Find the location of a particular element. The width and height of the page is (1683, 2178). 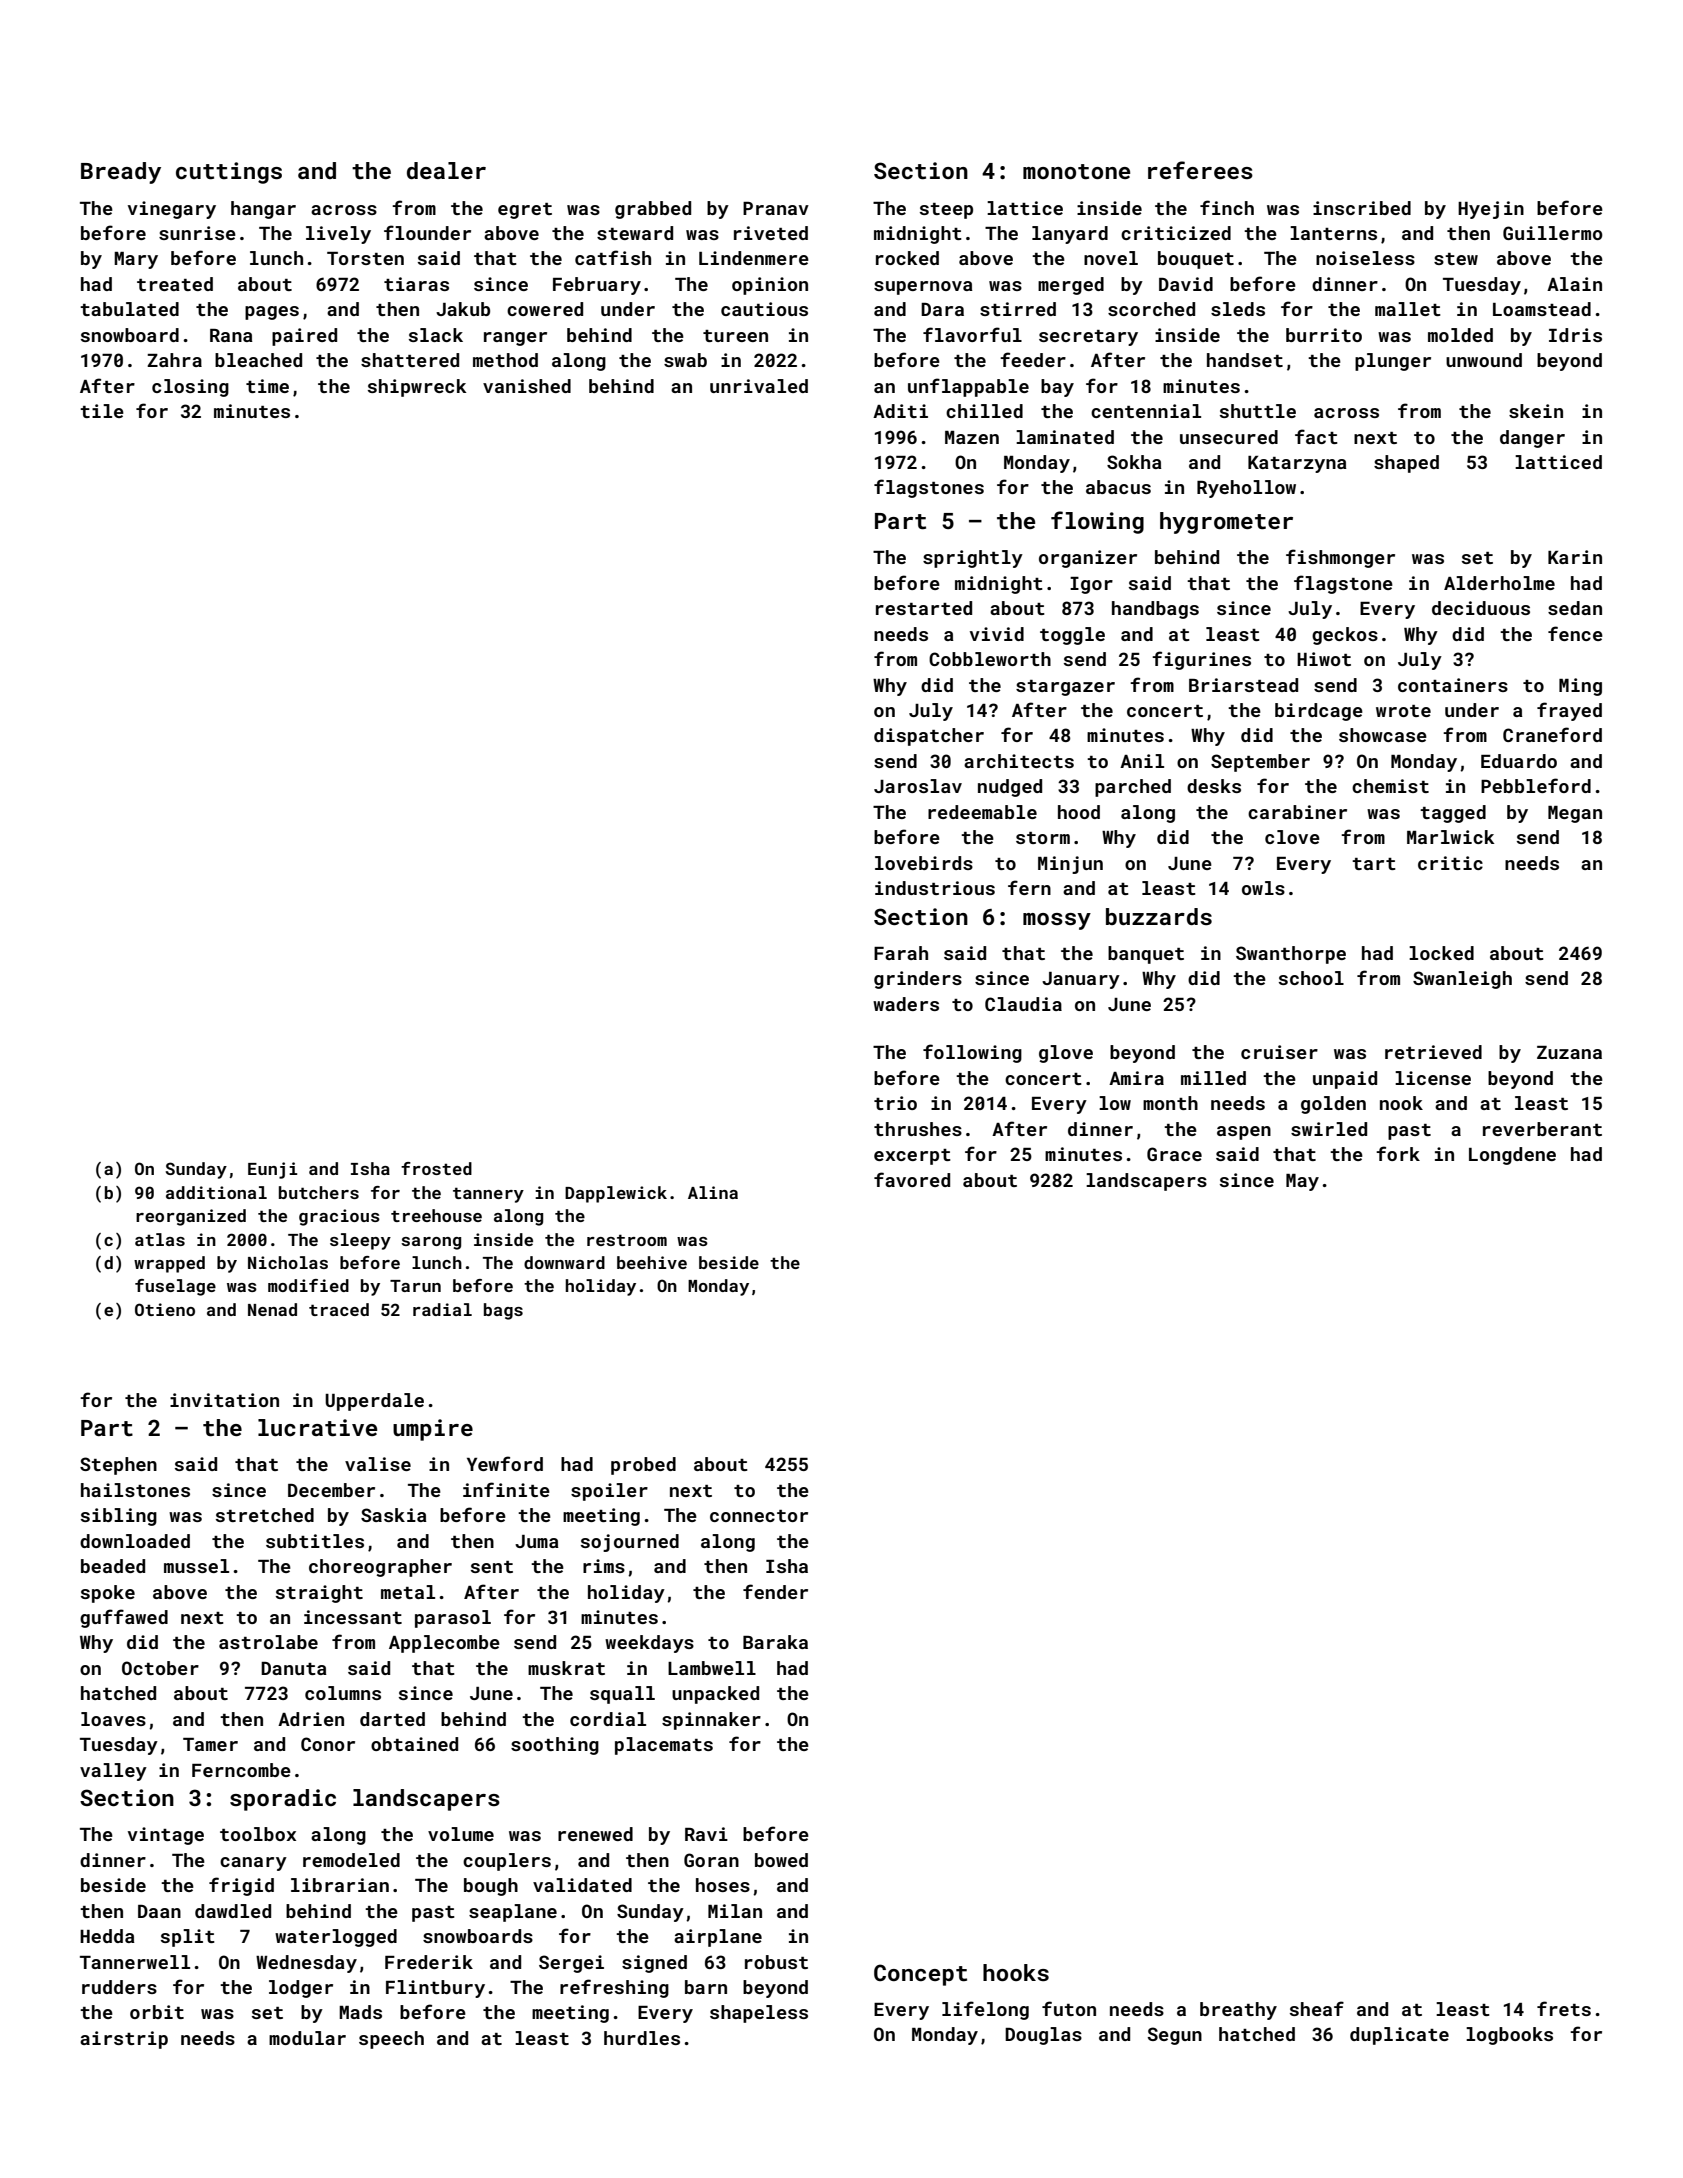

swirled is located at coordinates (1329, 1129).
